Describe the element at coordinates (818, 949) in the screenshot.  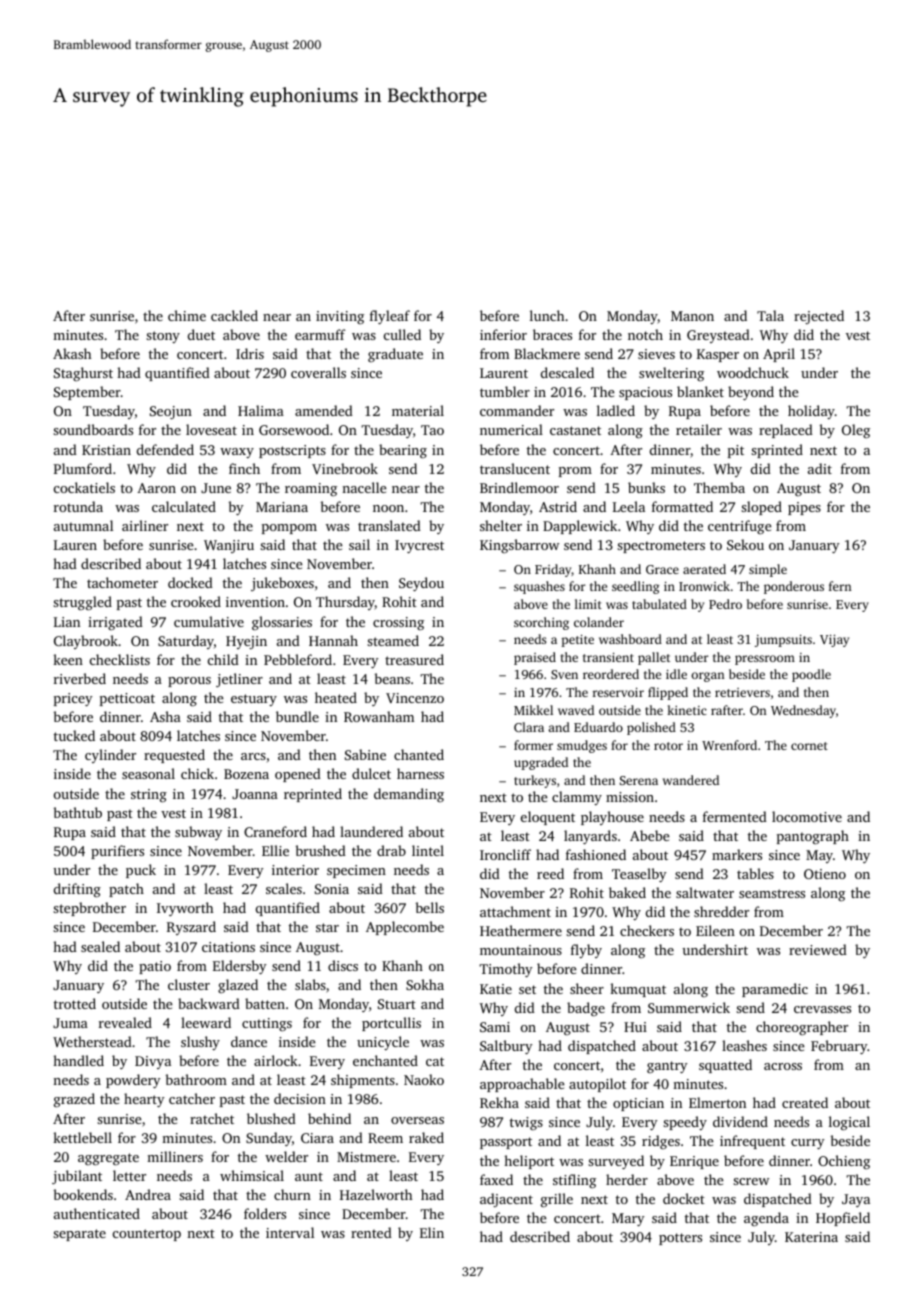
I see `reviewed` at that location.
